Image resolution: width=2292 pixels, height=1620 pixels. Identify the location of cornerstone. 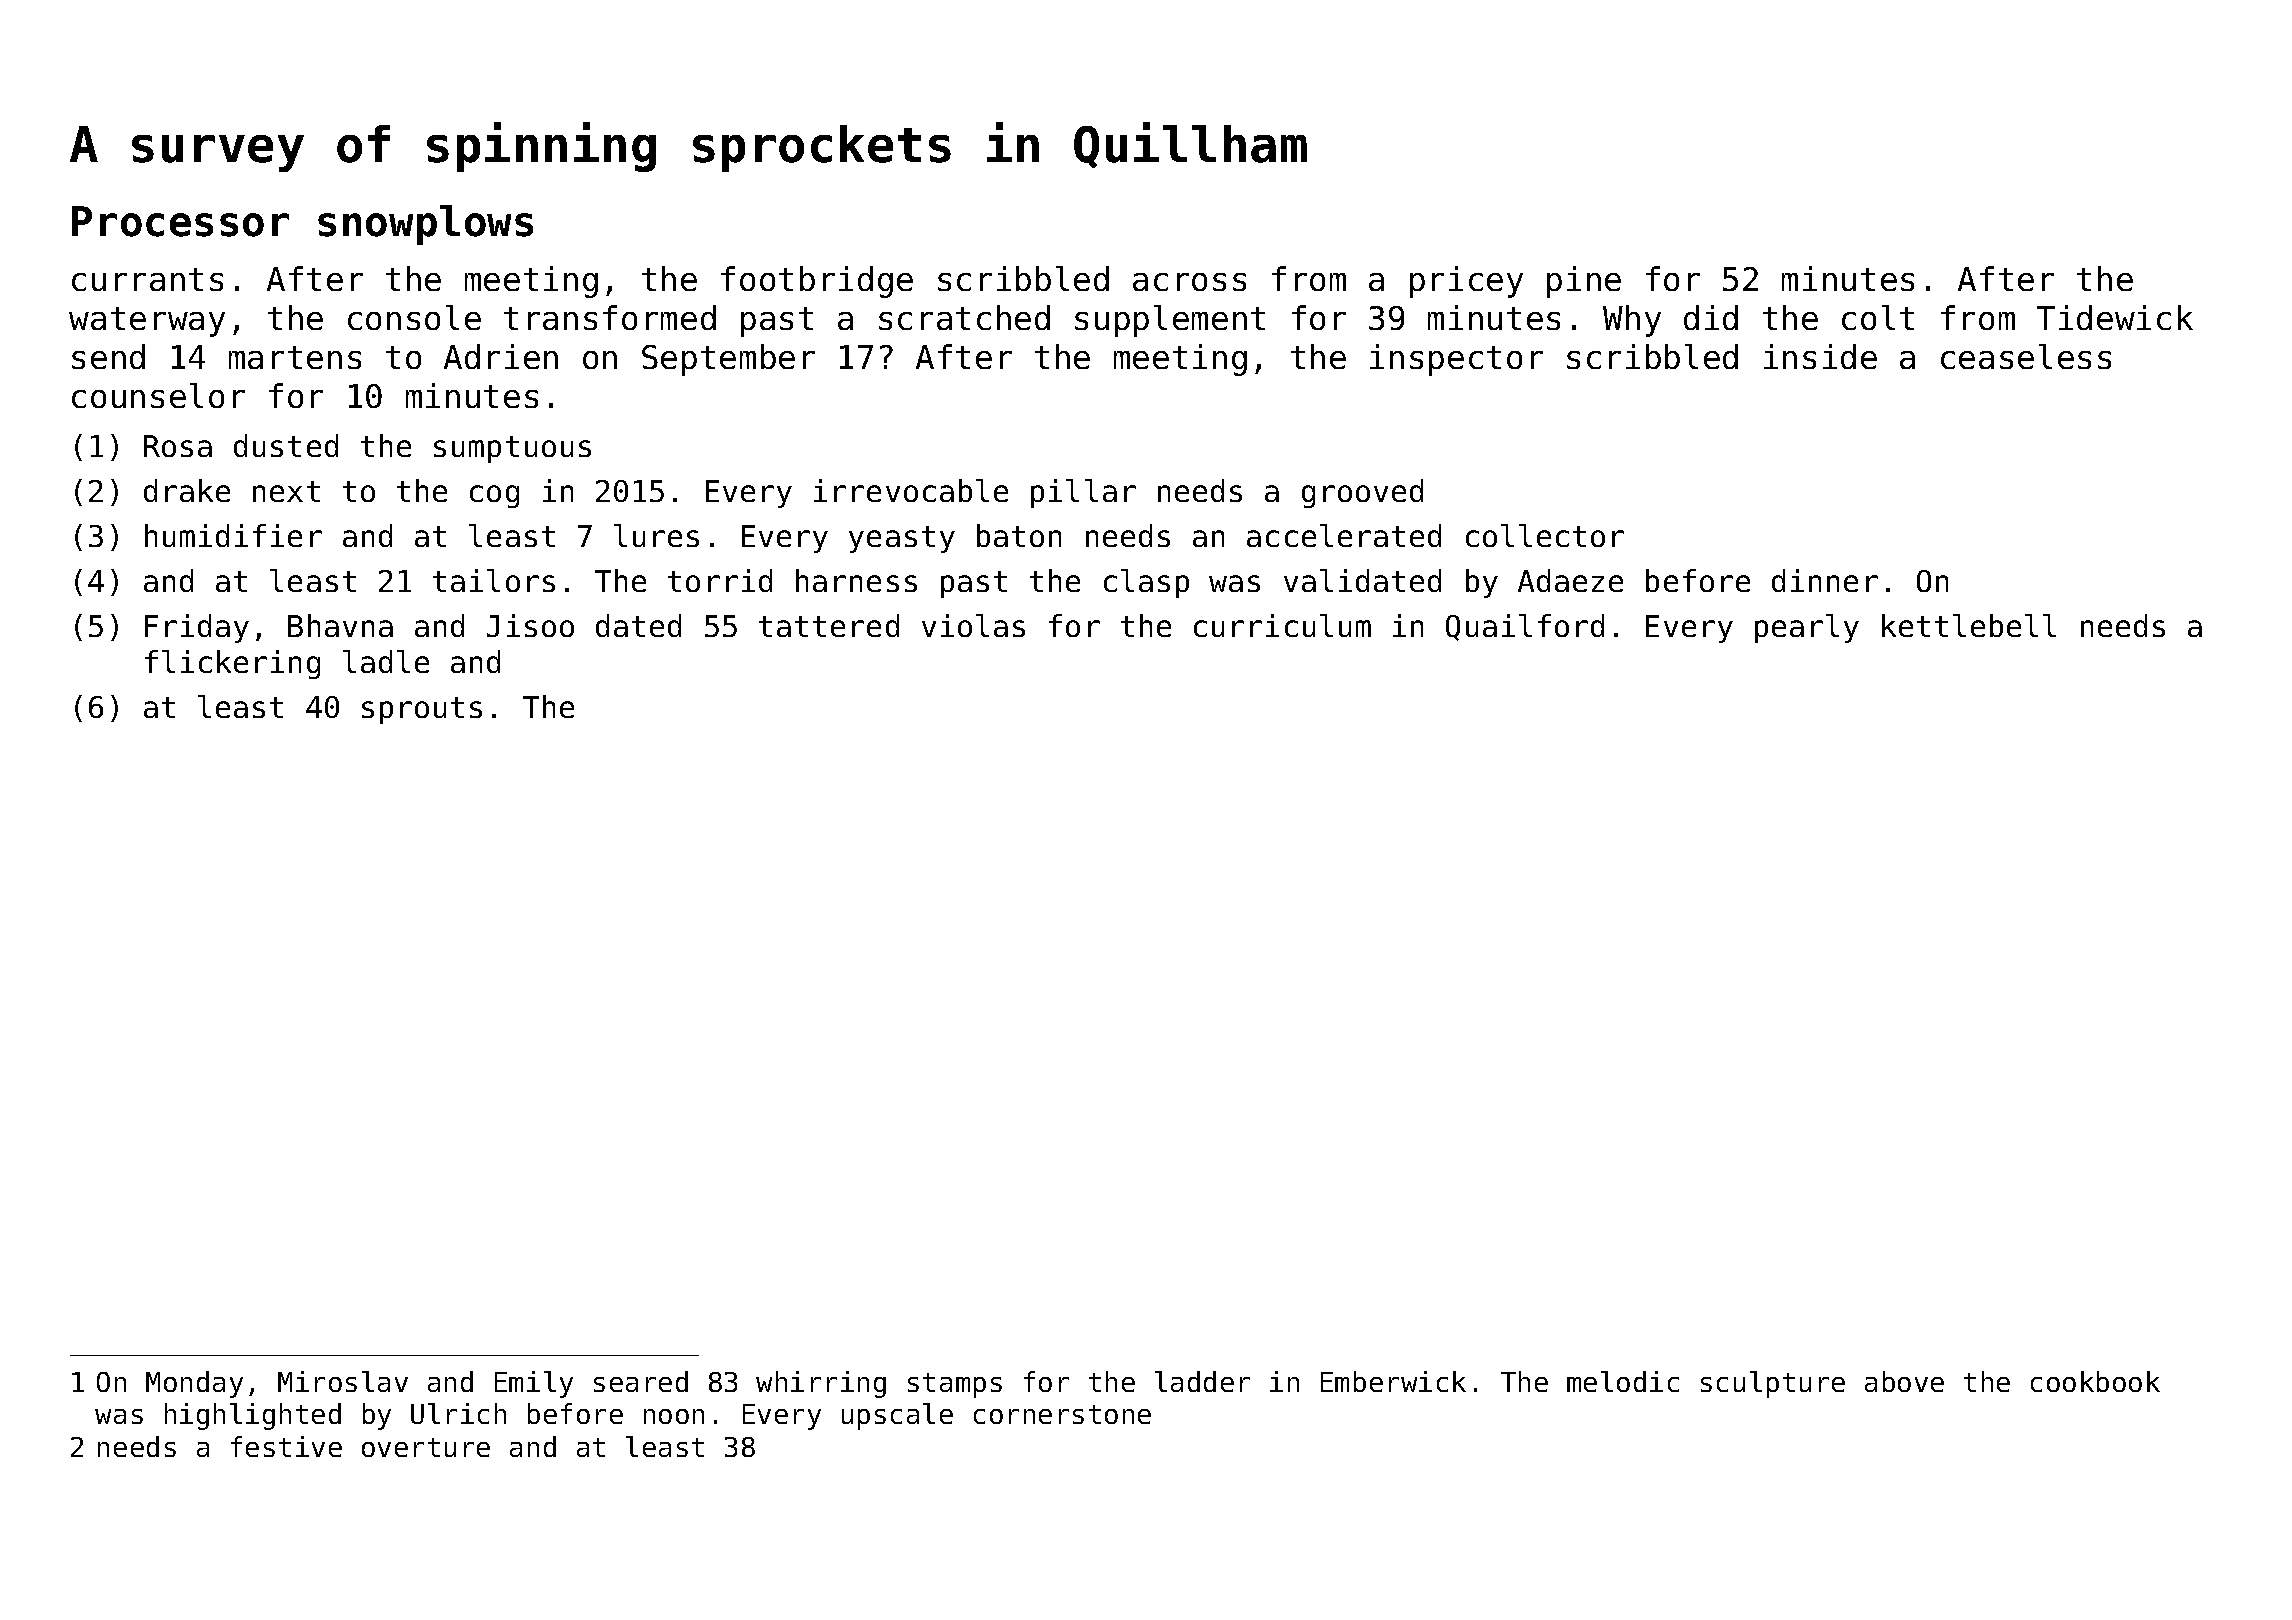
(1062, 1414).
